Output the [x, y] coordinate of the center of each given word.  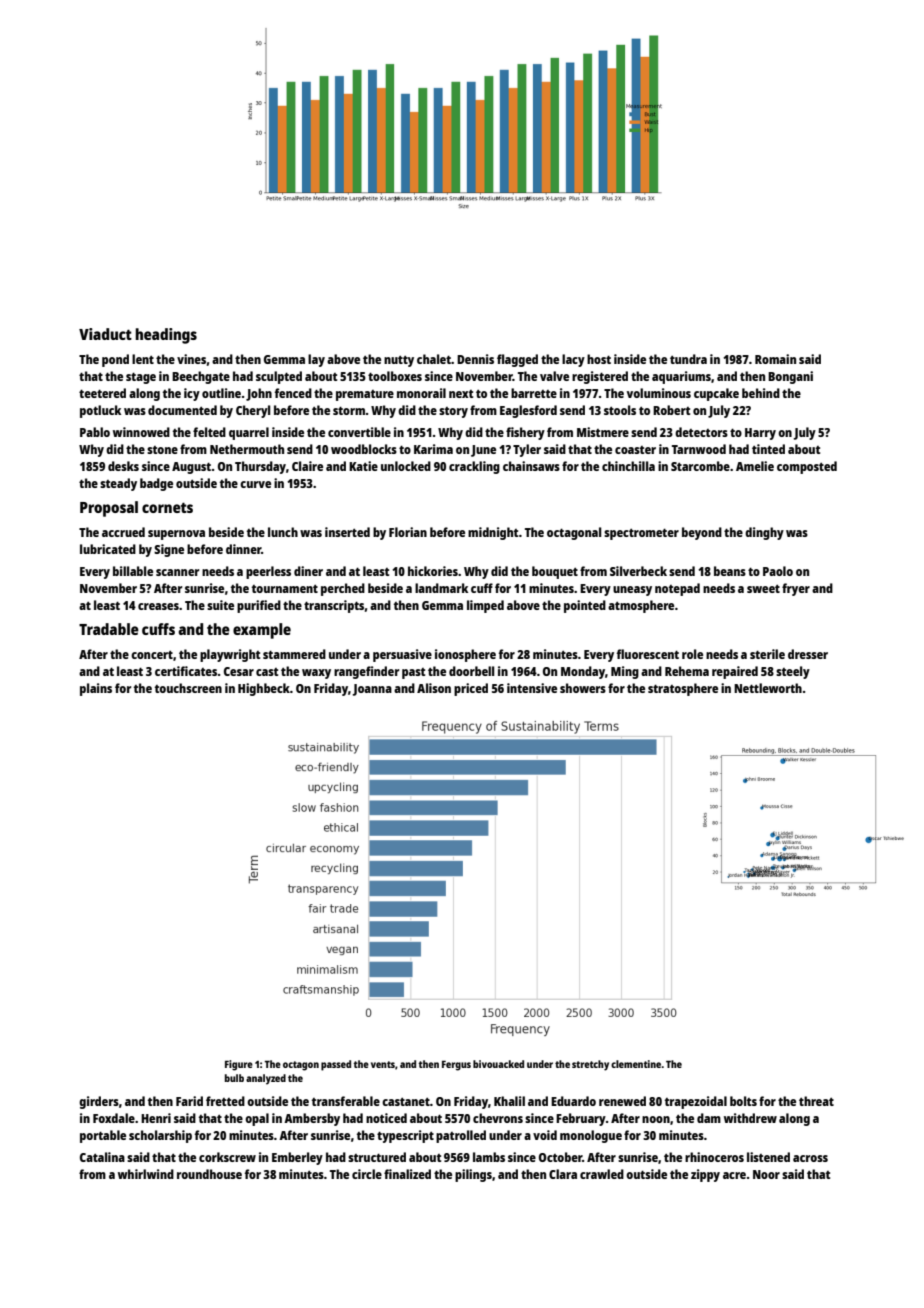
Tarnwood [699, 449]
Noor [766, 1174]
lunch [283, 532]
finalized [407, 1174]
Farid [189, 1101]
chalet [434, 359]
